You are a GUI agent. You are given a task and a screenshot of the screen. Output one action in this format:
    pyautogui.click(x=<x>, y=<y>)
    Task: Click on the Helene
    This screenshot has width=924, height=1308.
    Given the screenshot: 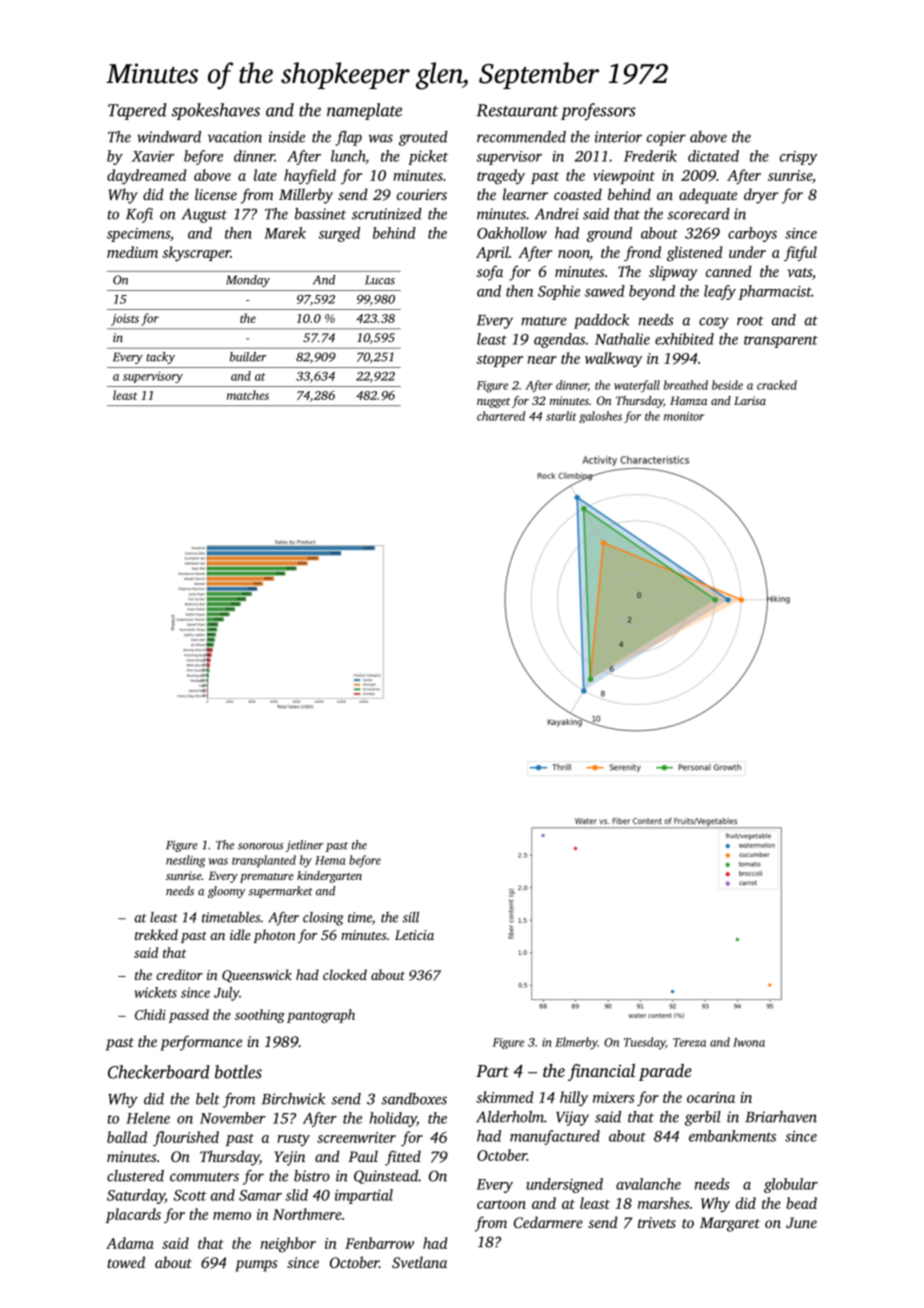 What is the action you would take?
    pyautogui.click(x=148, y=1118)
